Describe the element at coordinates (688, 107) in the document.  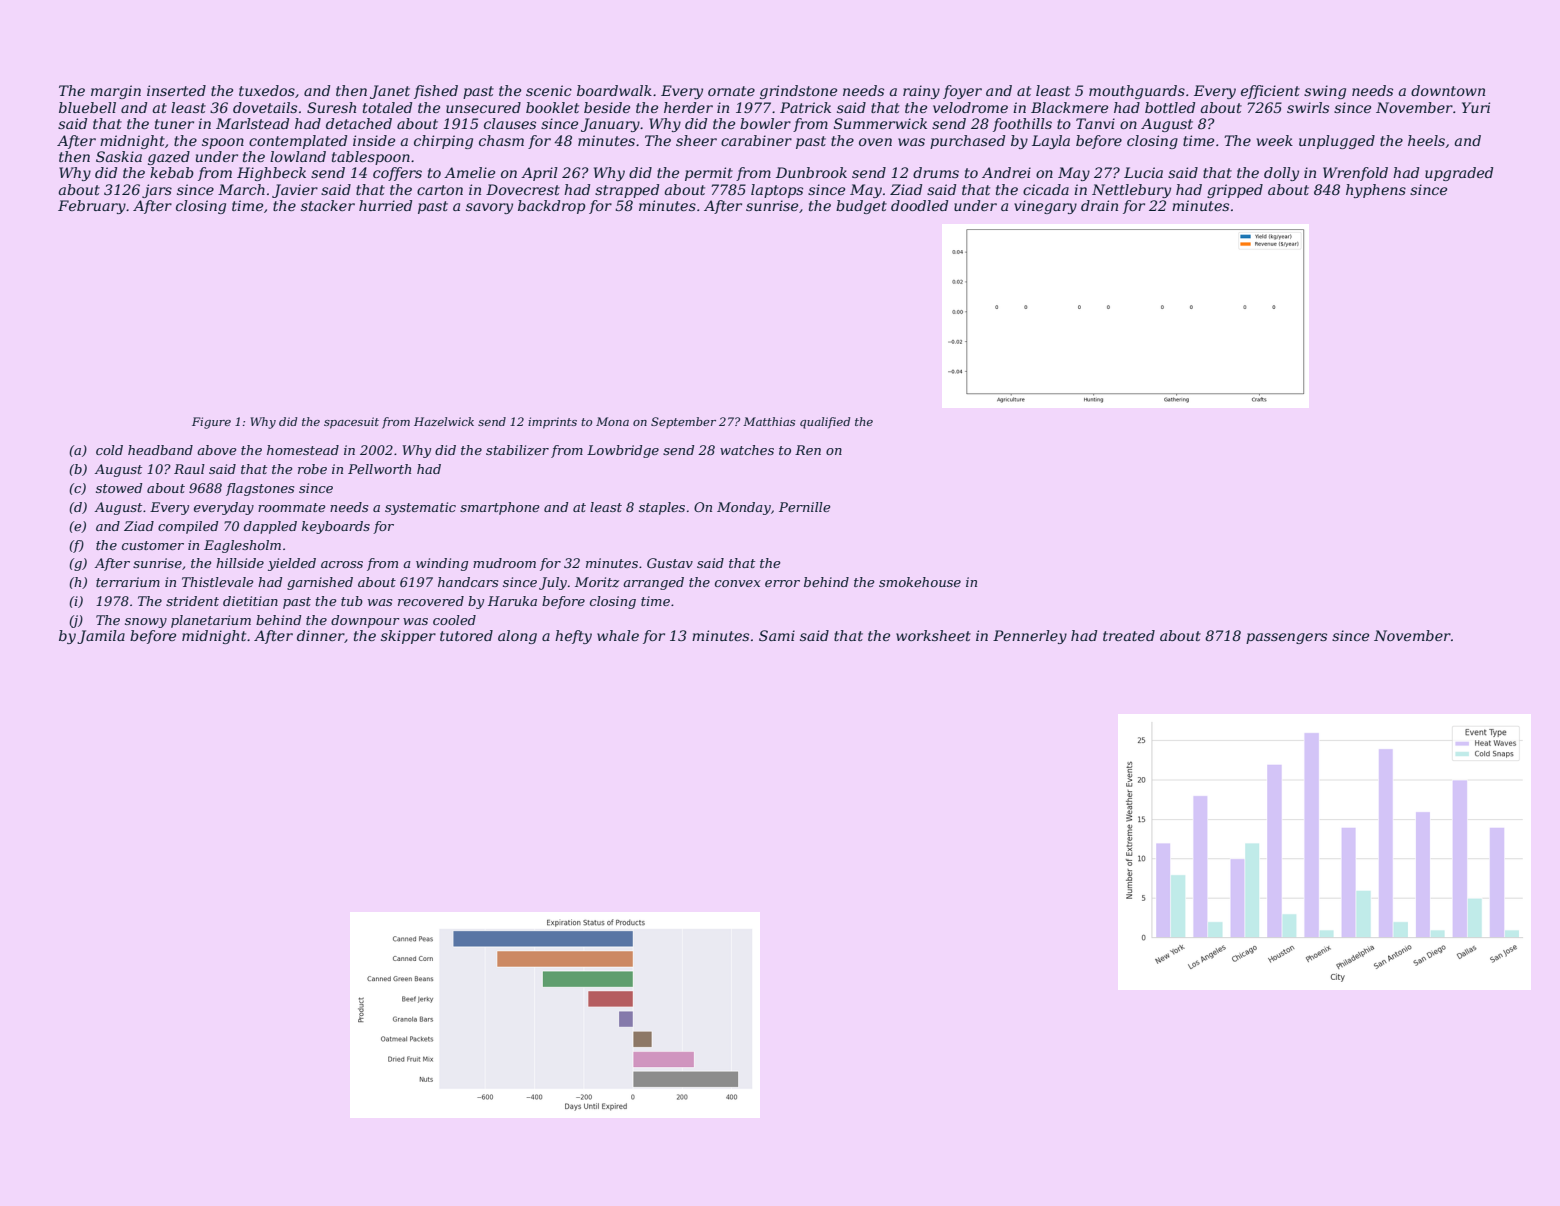
I see `herder` at that location.
